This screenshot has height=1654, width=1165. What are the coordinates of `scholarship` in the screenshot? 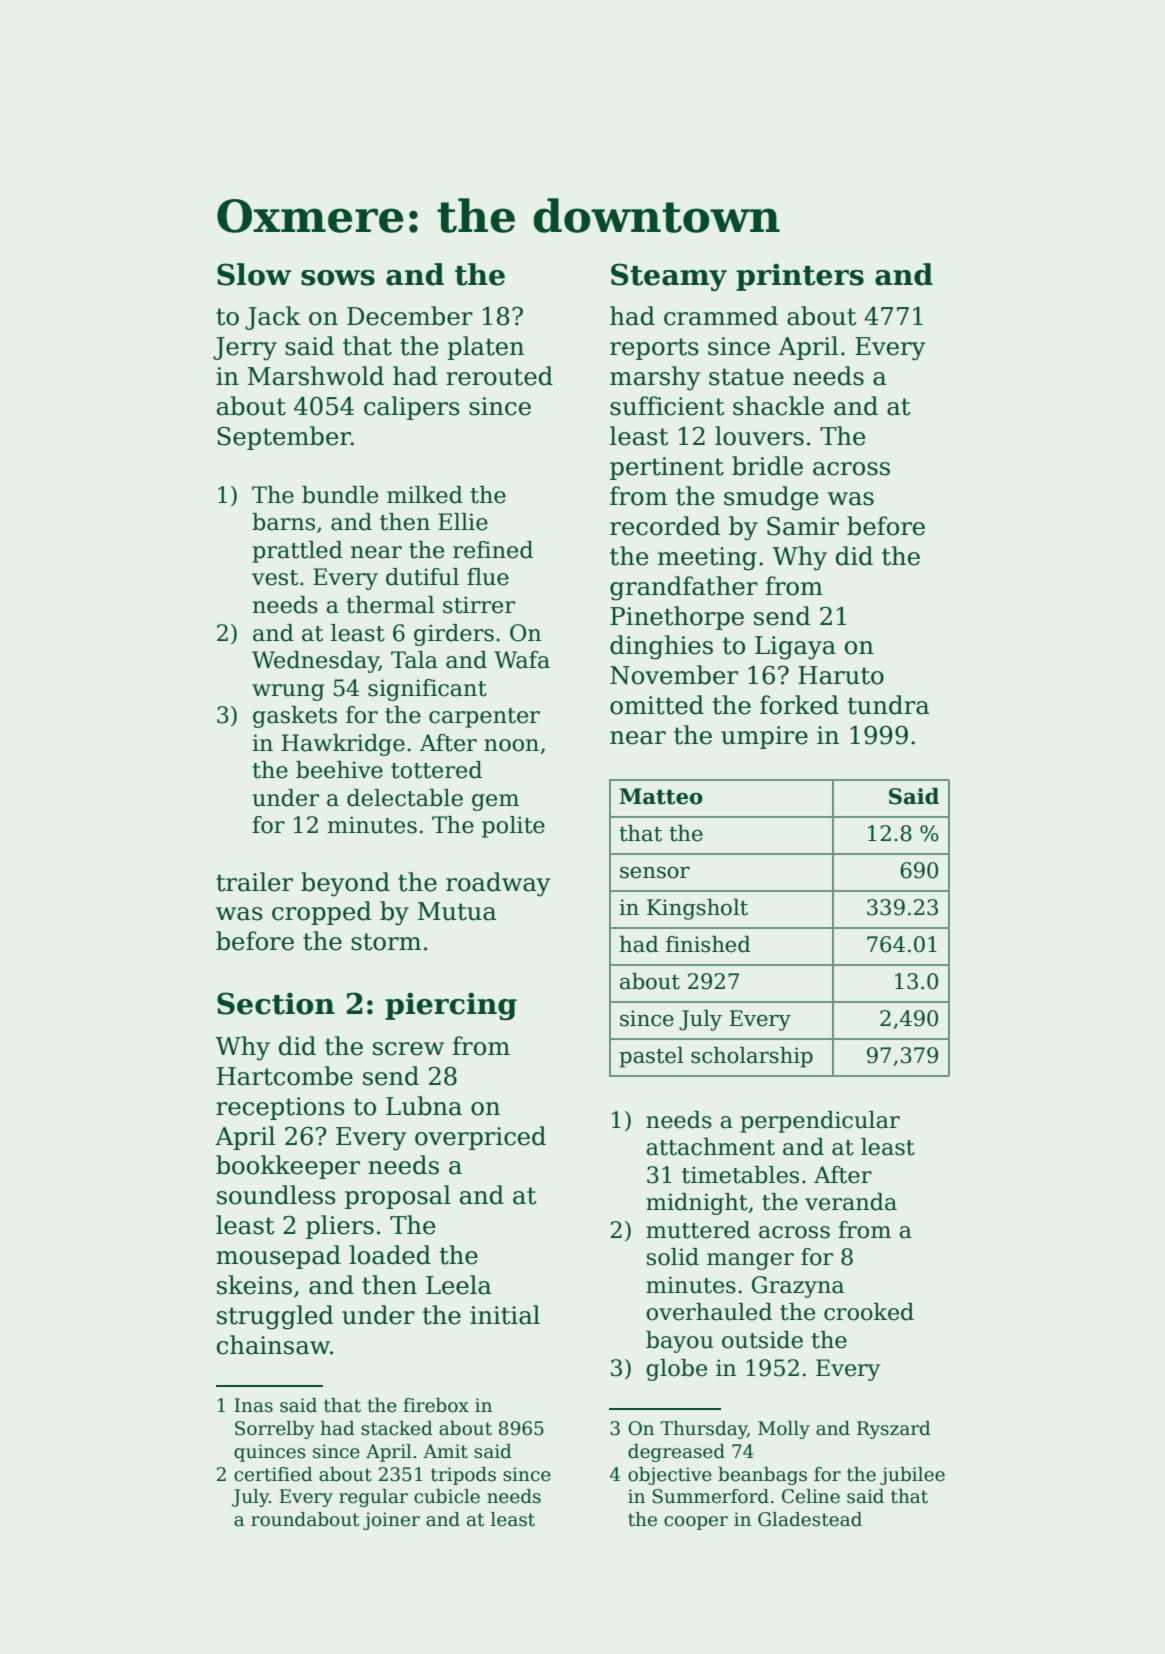 It's located at (752, 1057).
